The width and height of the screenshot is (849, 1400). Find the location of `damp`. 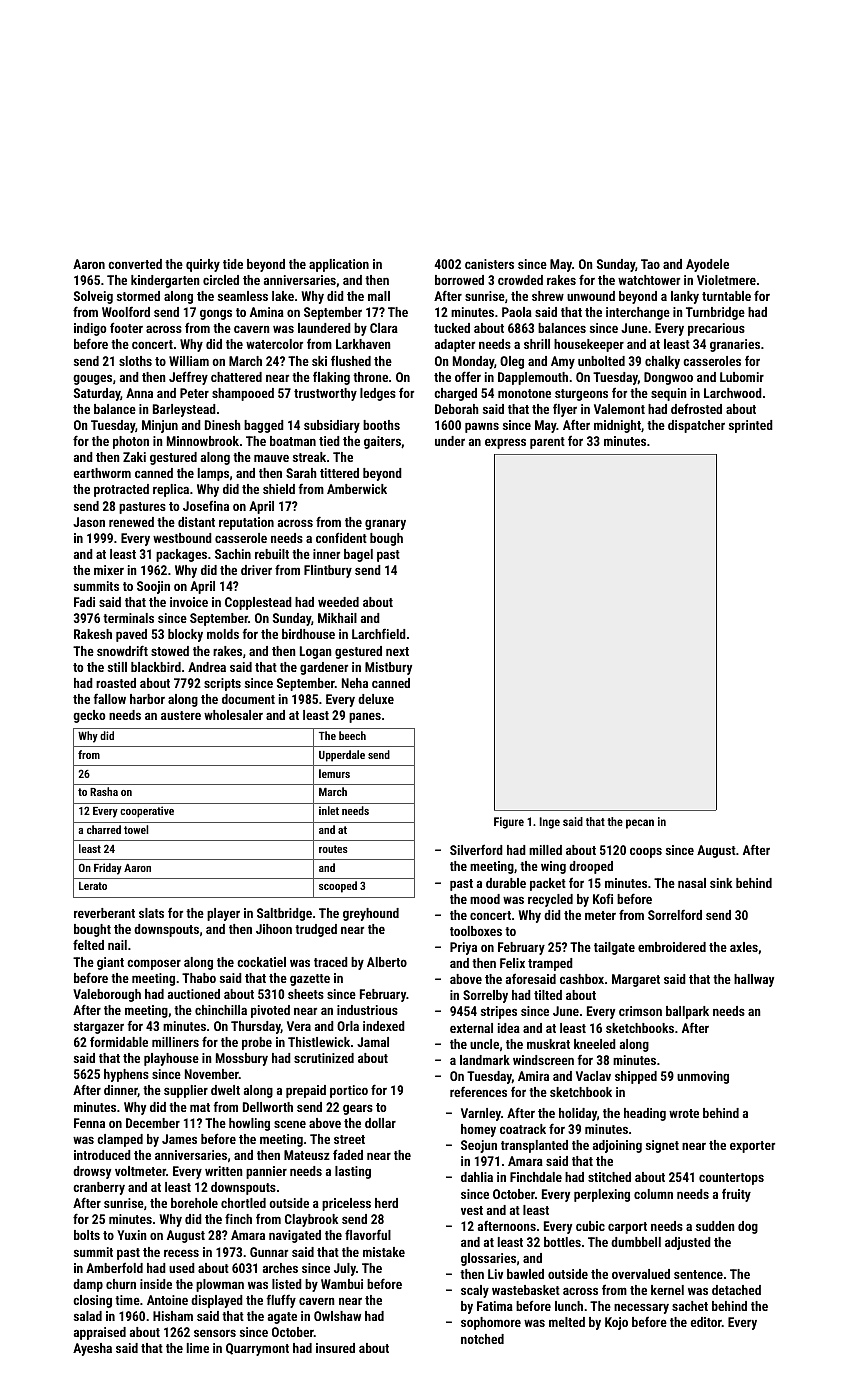

damp is located at coordinates (88, 1285).
